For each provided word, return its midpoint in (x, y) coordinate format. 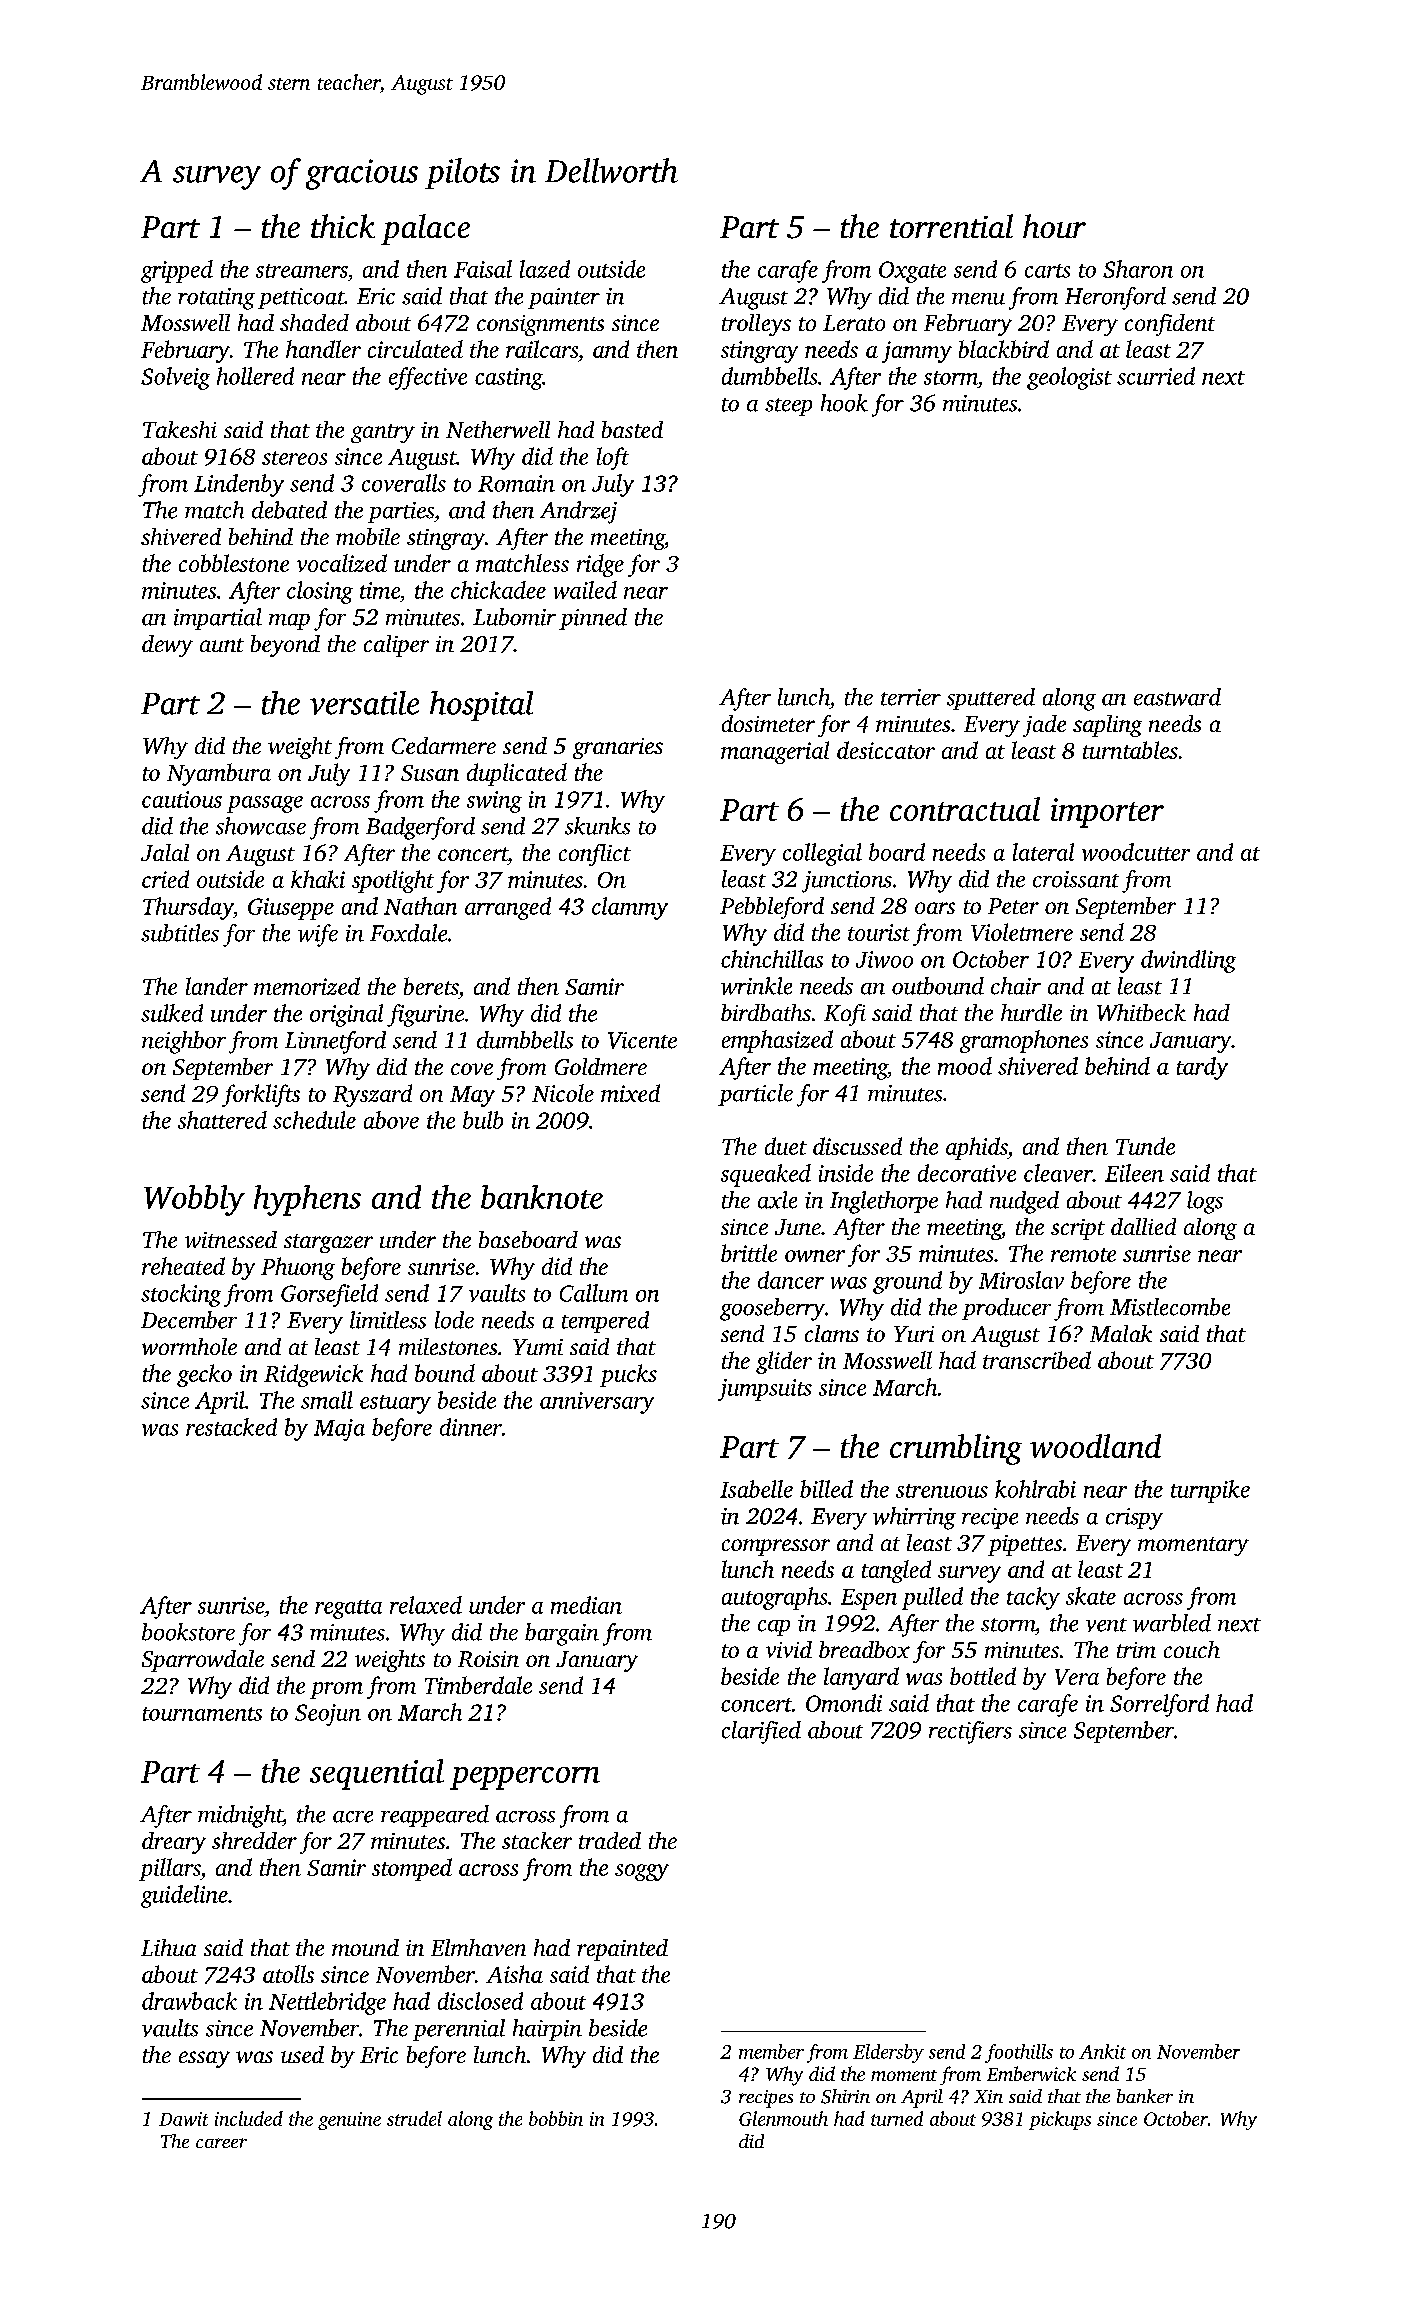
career (221, 2143)
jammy (917, 352)
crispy (1134, 1519)
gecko (204, 1375)
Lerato (854, 323)
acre (353, 1817)
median (586, 1605)
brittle (749, 1253)
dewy (167, 646)
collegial (822, 854)
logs (1205, 1202)
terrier (911, 697)
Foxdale (408, 933)
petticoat (301, 298)
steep (788, 407)
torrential (951, 226)
